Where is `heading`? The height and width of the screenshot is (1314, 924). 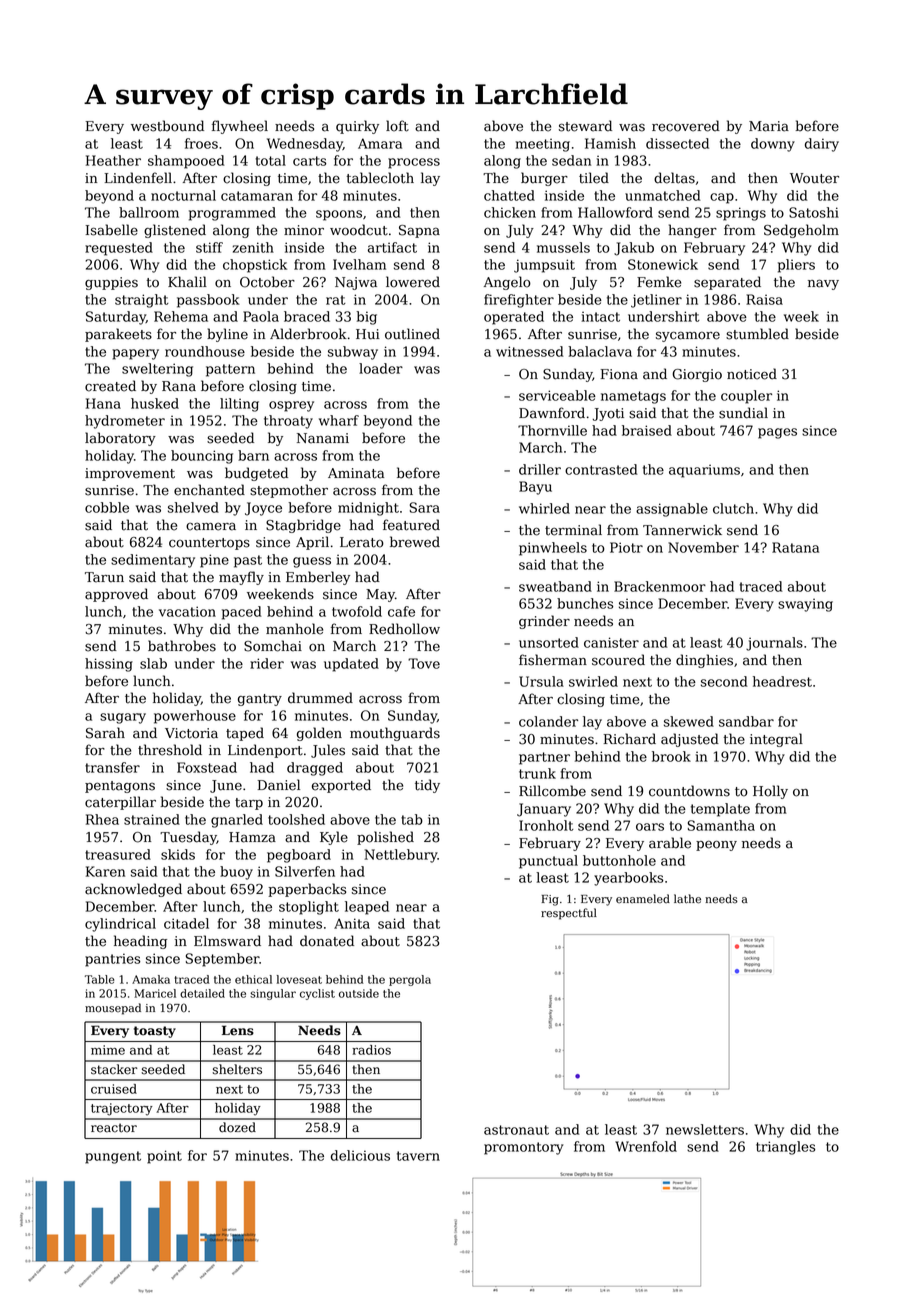
heading is located at coordinates (140, 942).
